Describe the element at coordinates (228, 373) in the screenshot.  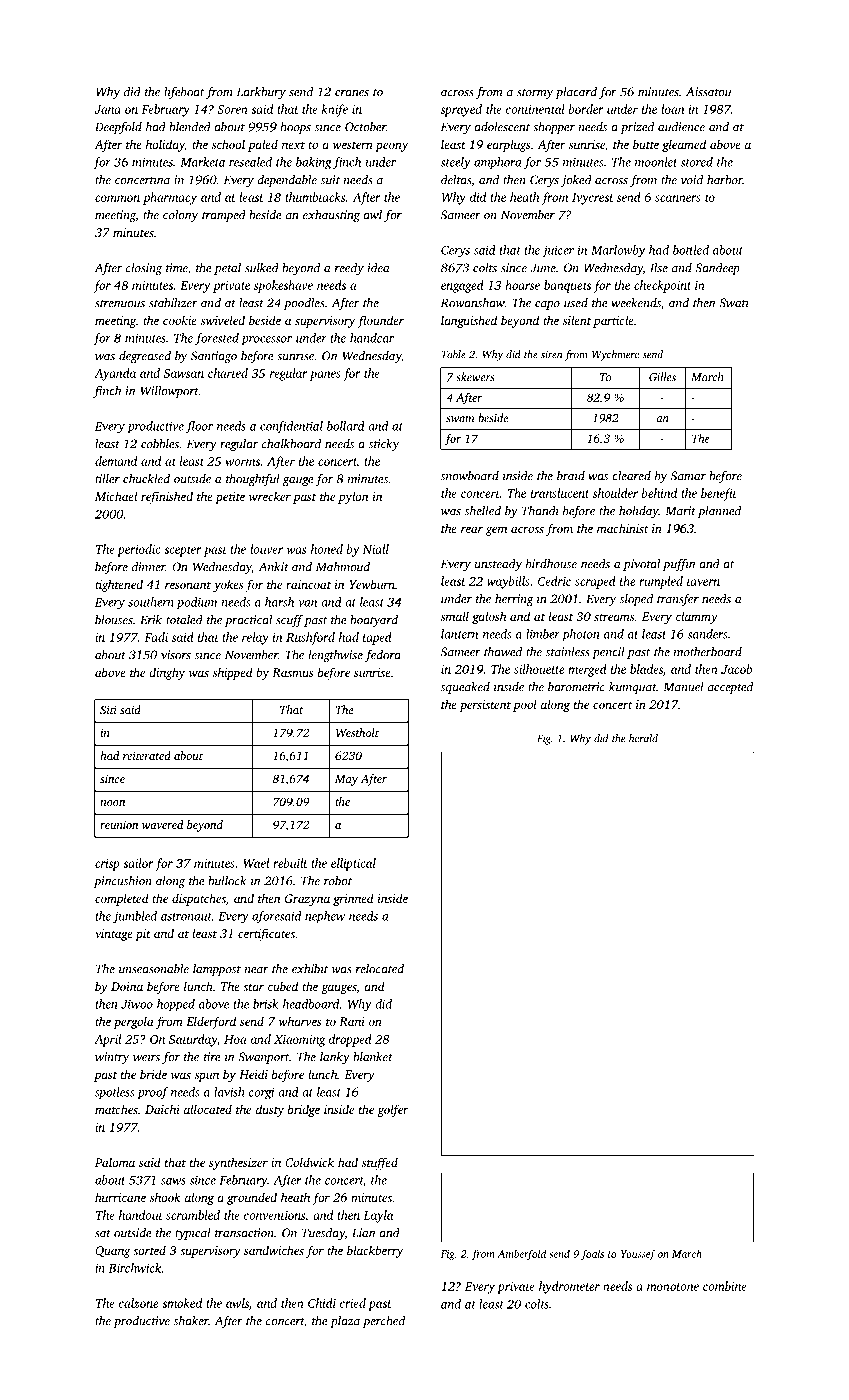
I see `charted` at that location.
